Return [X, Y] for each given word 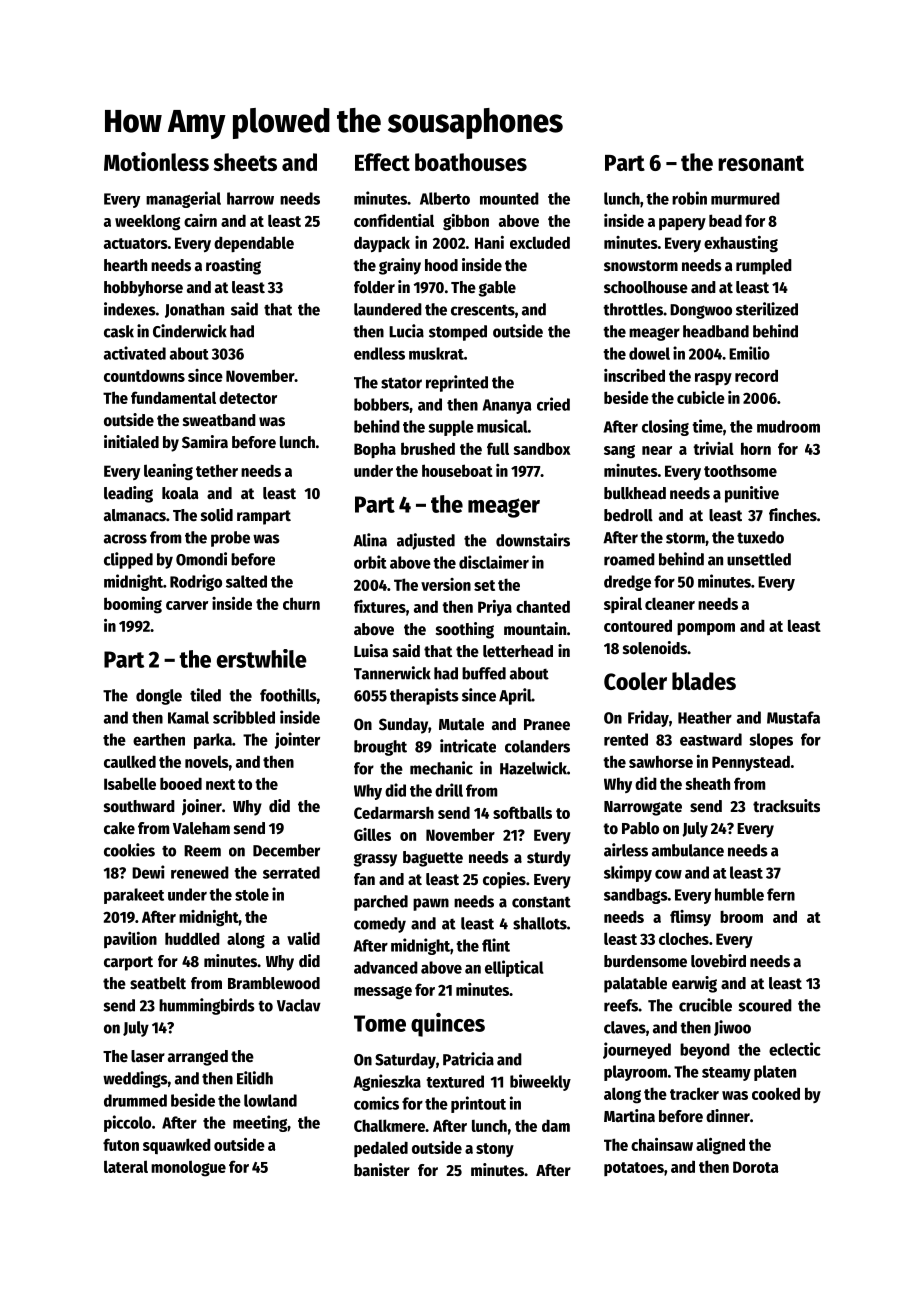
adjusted [426, 541]
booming [133, 605]
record [756, 376]
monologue [188, 1168]
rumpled [764, 267]
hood [441, 265]
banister [382, 1169]
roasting [233, 266]
